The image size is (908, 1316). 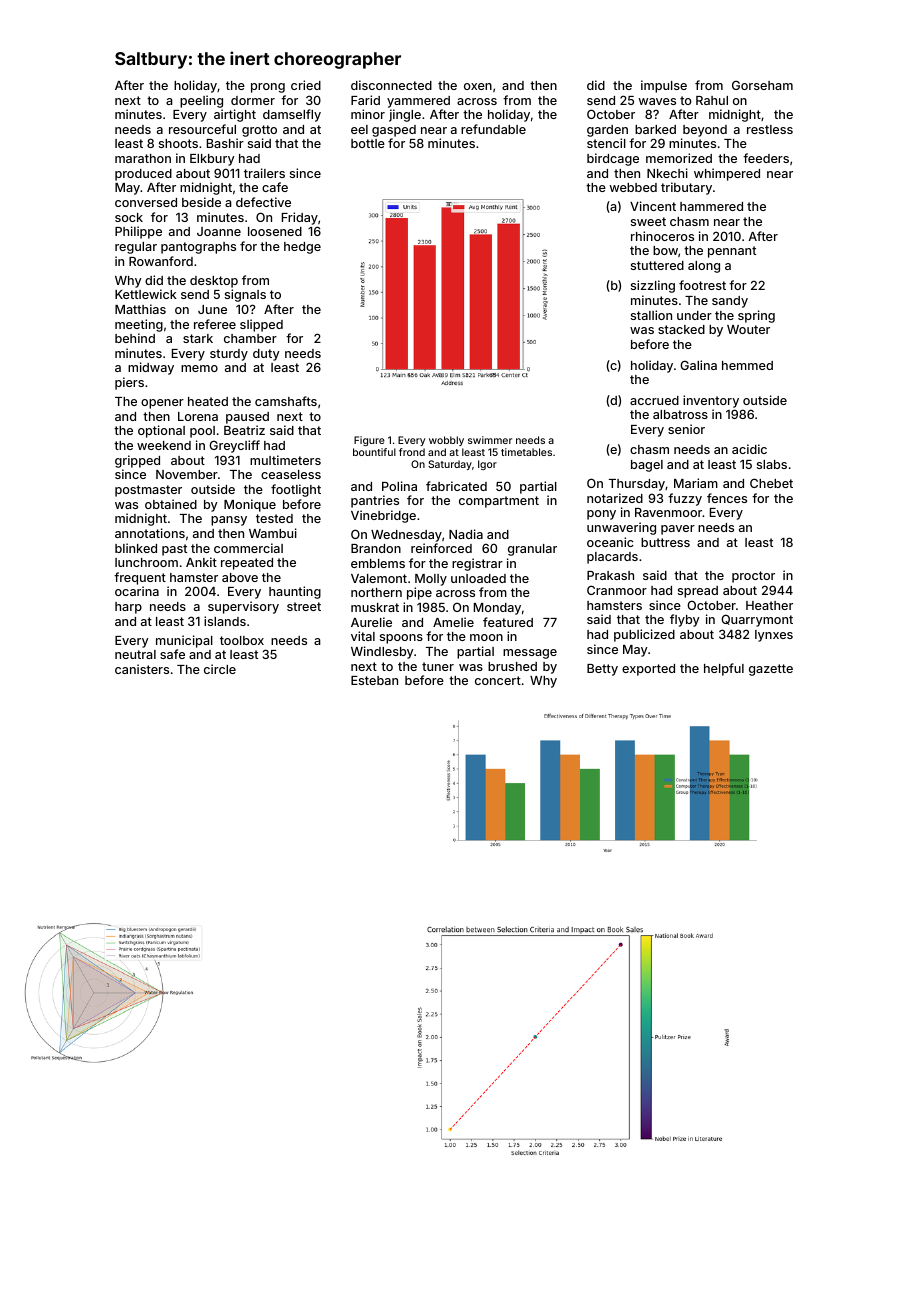 I want to click on webbed, so click(x=633, y=187).
